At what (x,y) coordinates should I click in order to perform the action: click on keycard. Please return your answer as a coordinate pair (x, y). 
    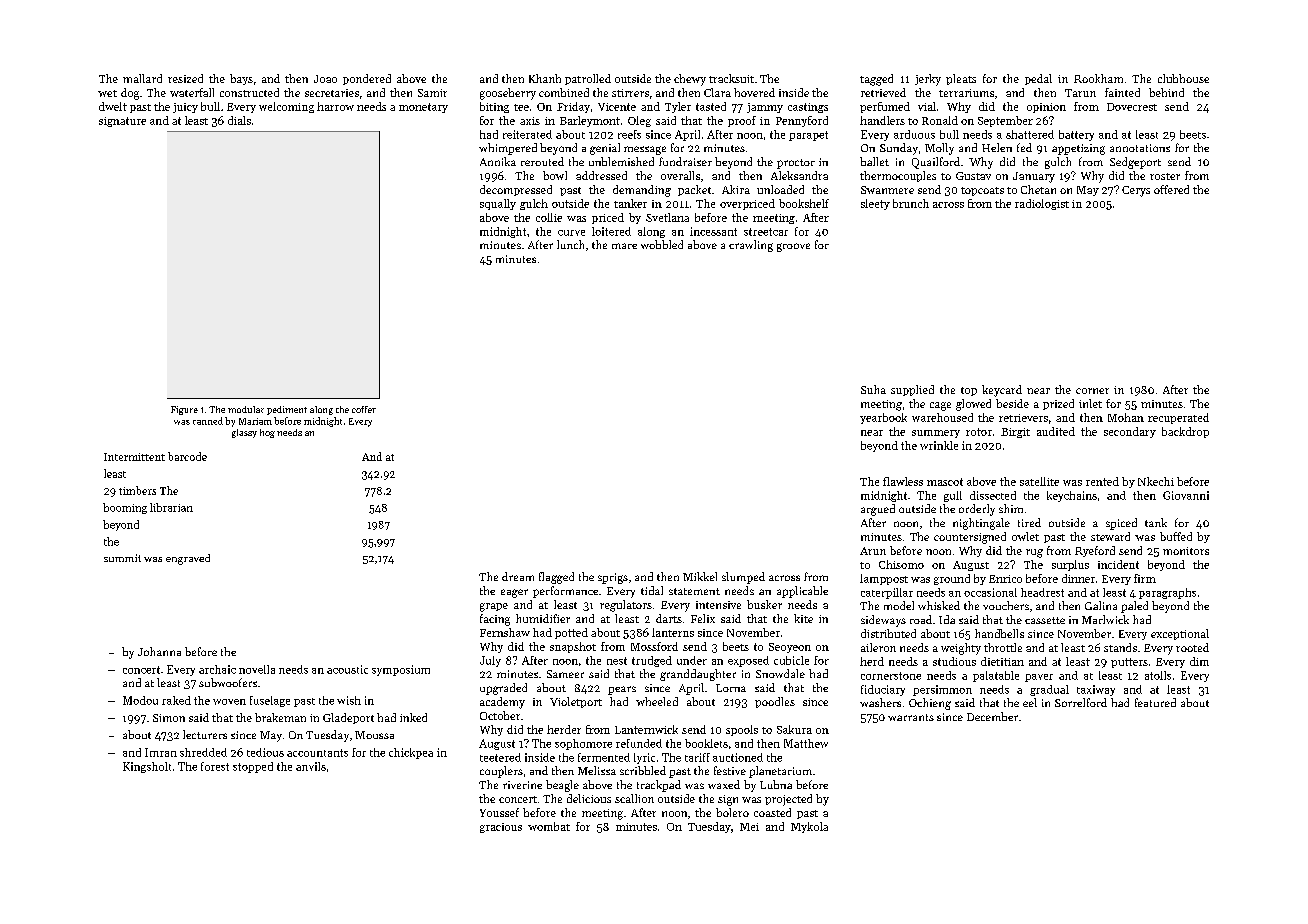
    Looking at the image, I should click on (1002, 391).
